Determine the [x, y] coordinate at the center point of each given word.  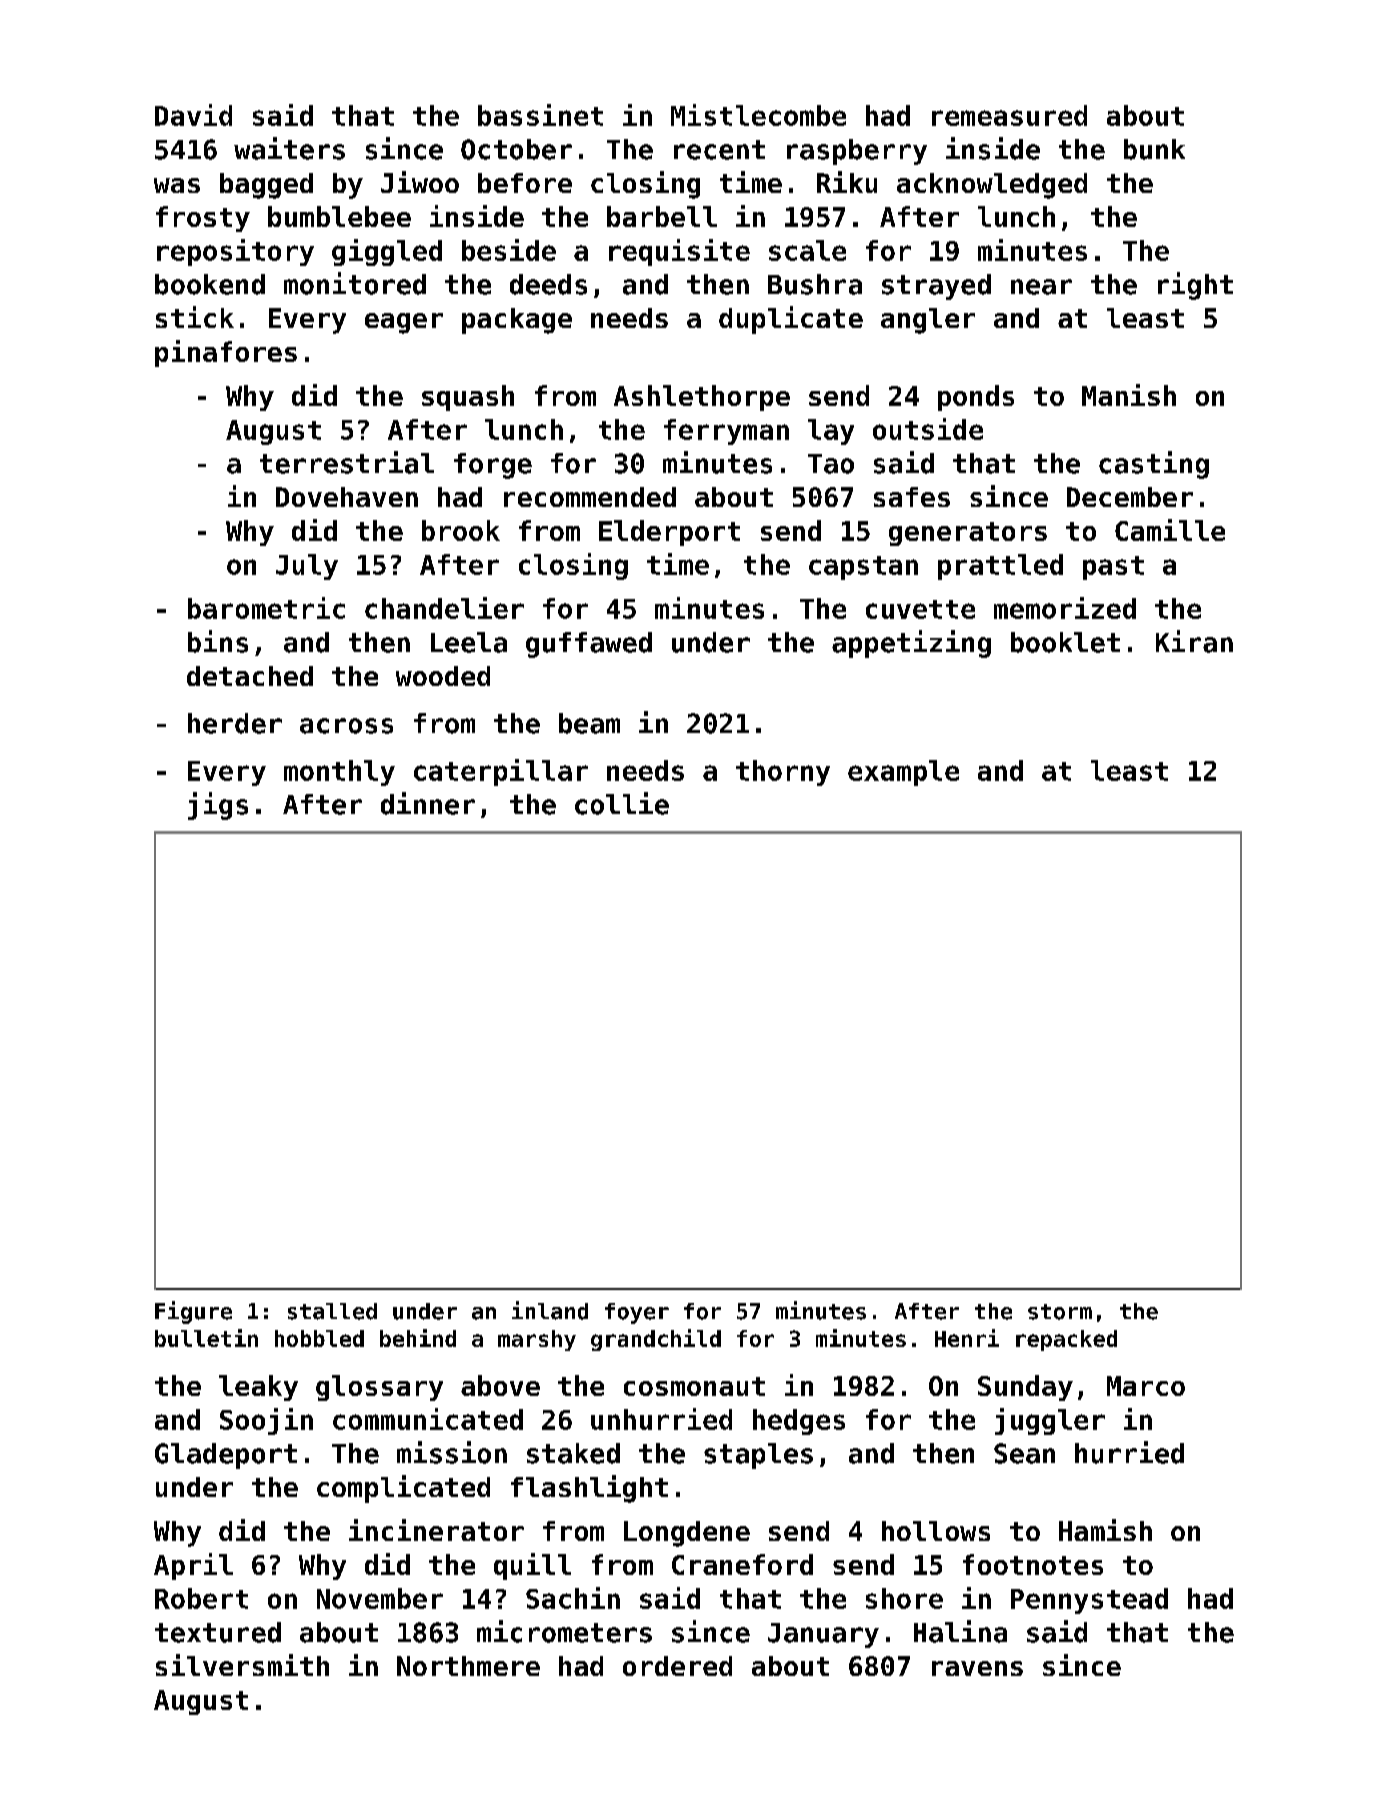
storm [1060, 1312]
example [903, 773]
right [1195, 286]
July [307, 567]
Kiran [1194, 641]
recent [719, 150]
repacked [1066, 1340]
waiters [289, 148]
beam [589, 723]
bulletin [206, 1338]
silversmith [242, 1665]
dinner [428, 803]
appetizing [911, 644]
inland [550, 1310]
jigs [218, 806]
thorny [783, 773]
